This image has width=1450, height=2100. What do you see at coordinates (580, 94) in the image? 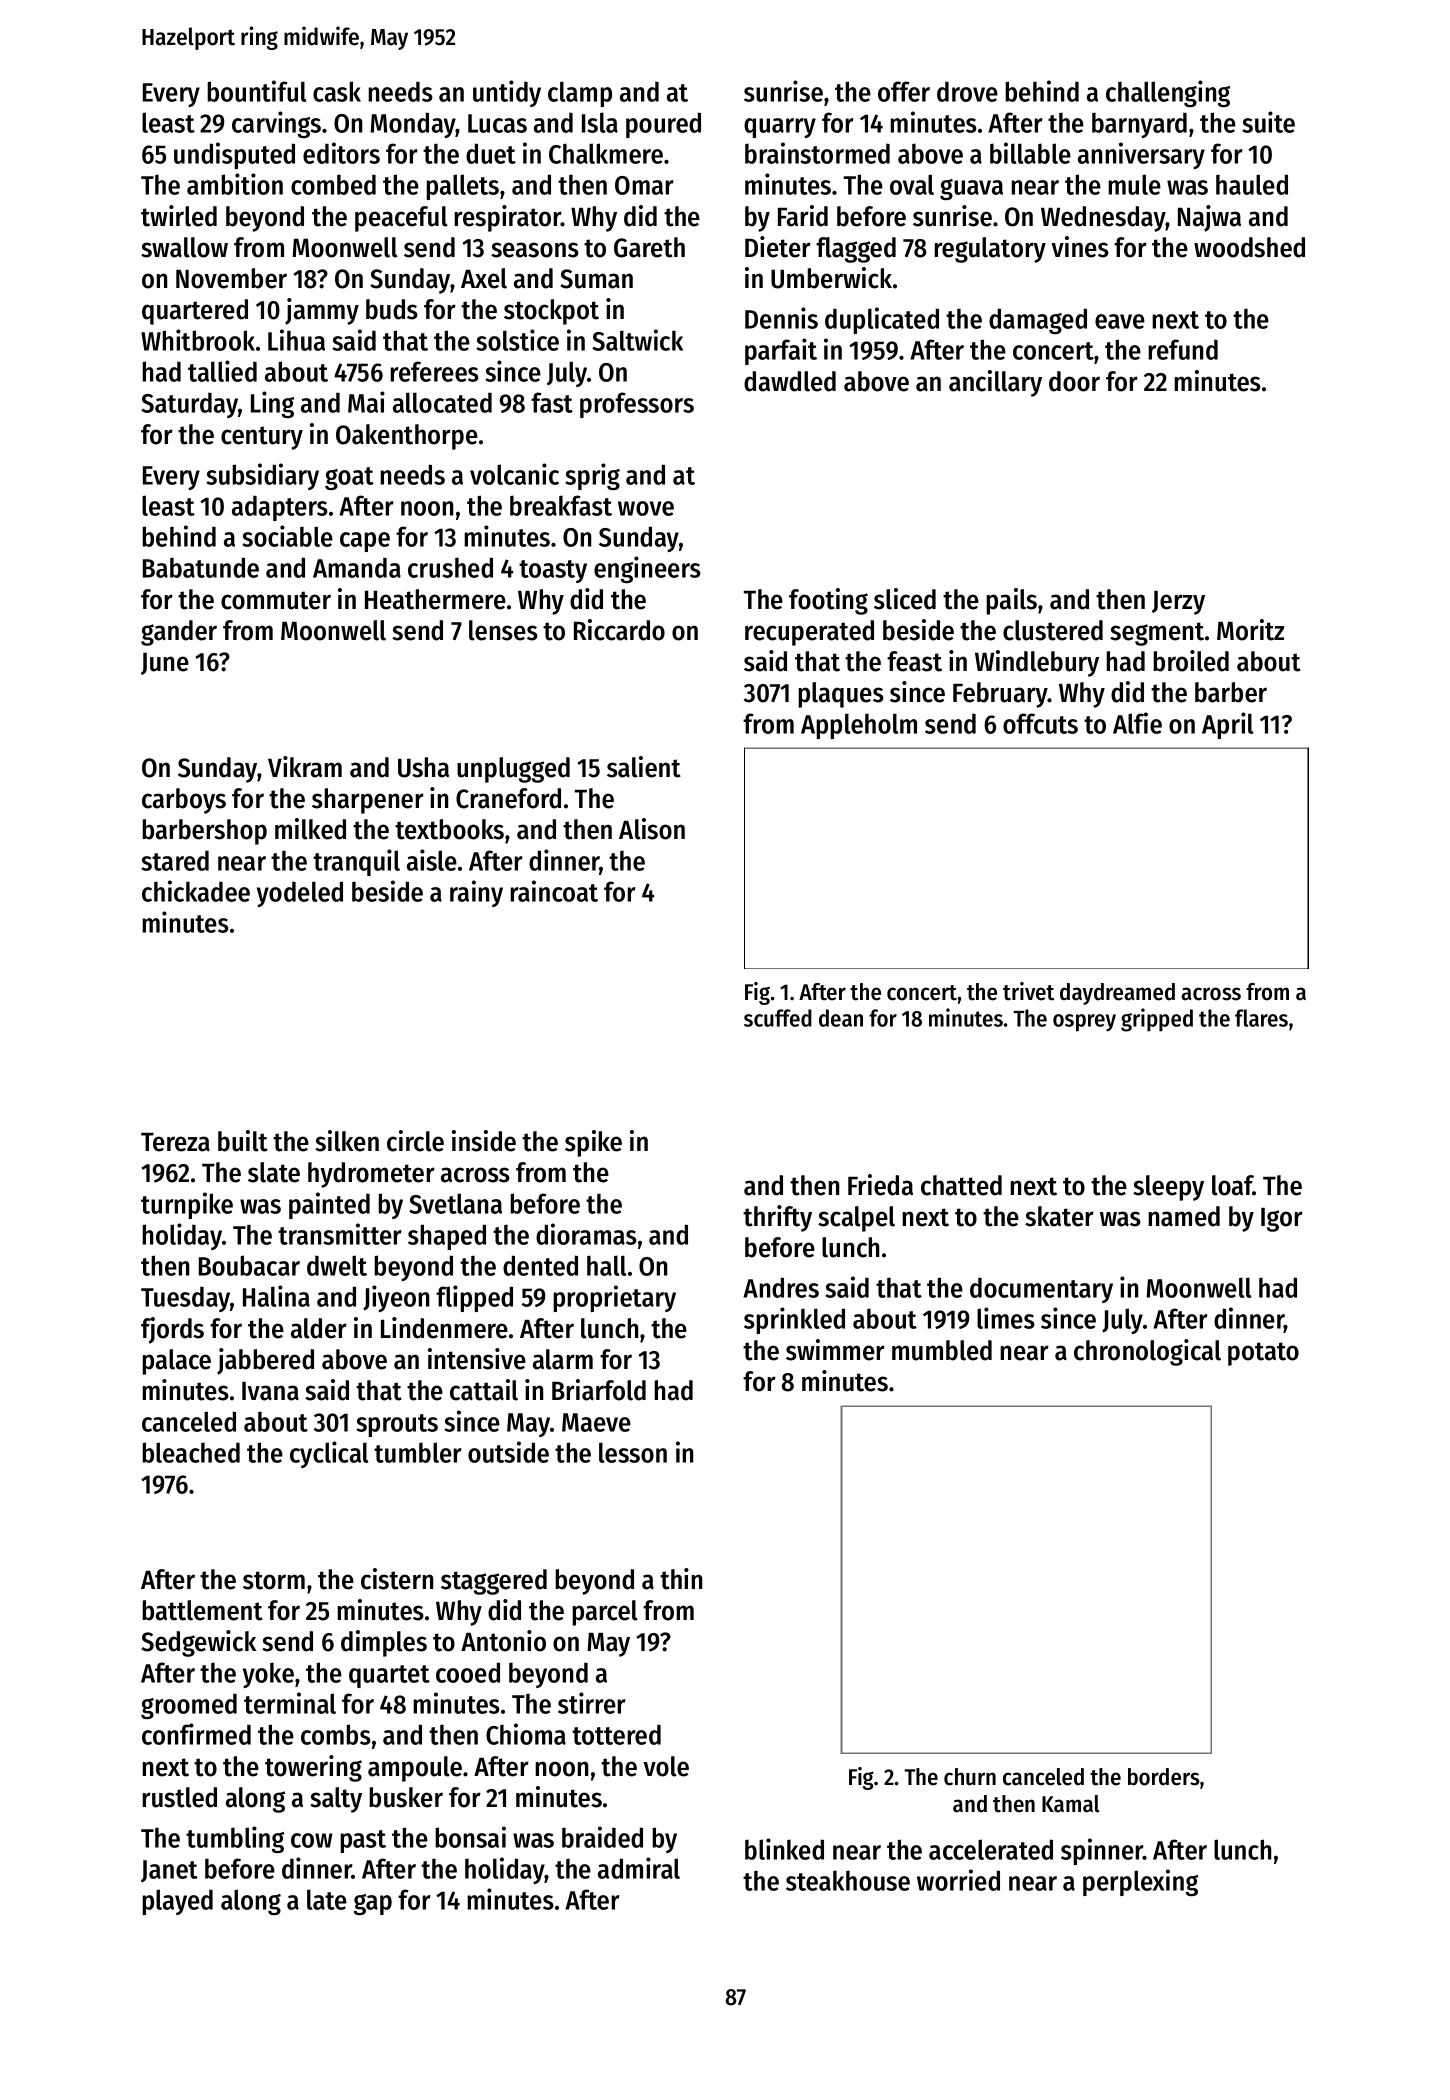
I see `clamp` at bounding box center [580, 94].
